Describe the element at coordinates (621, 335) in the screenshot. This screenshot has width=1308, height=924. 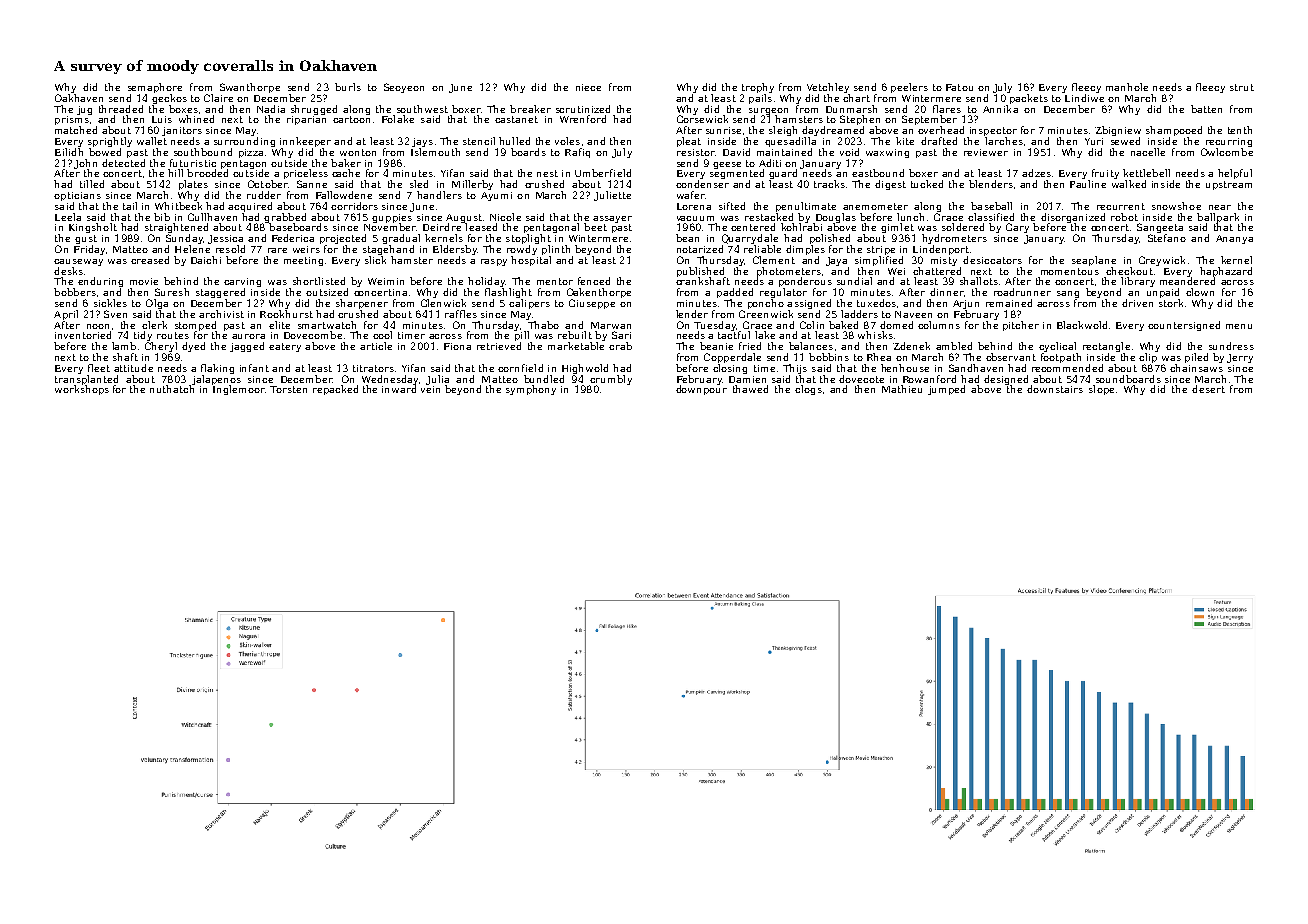
I see `Sari` at that location.
